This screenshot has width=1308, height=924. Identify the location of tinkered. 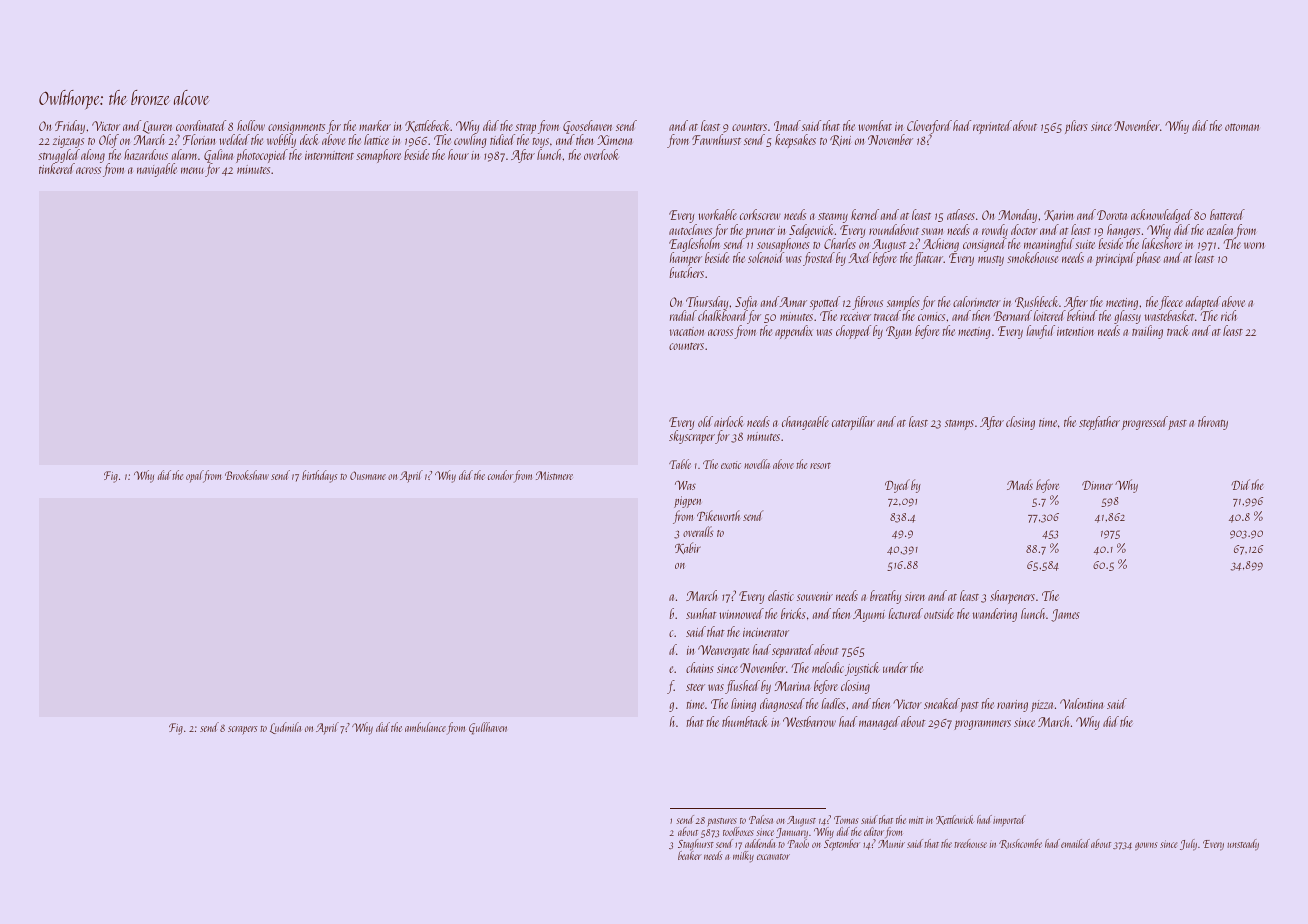
(57, 168).
